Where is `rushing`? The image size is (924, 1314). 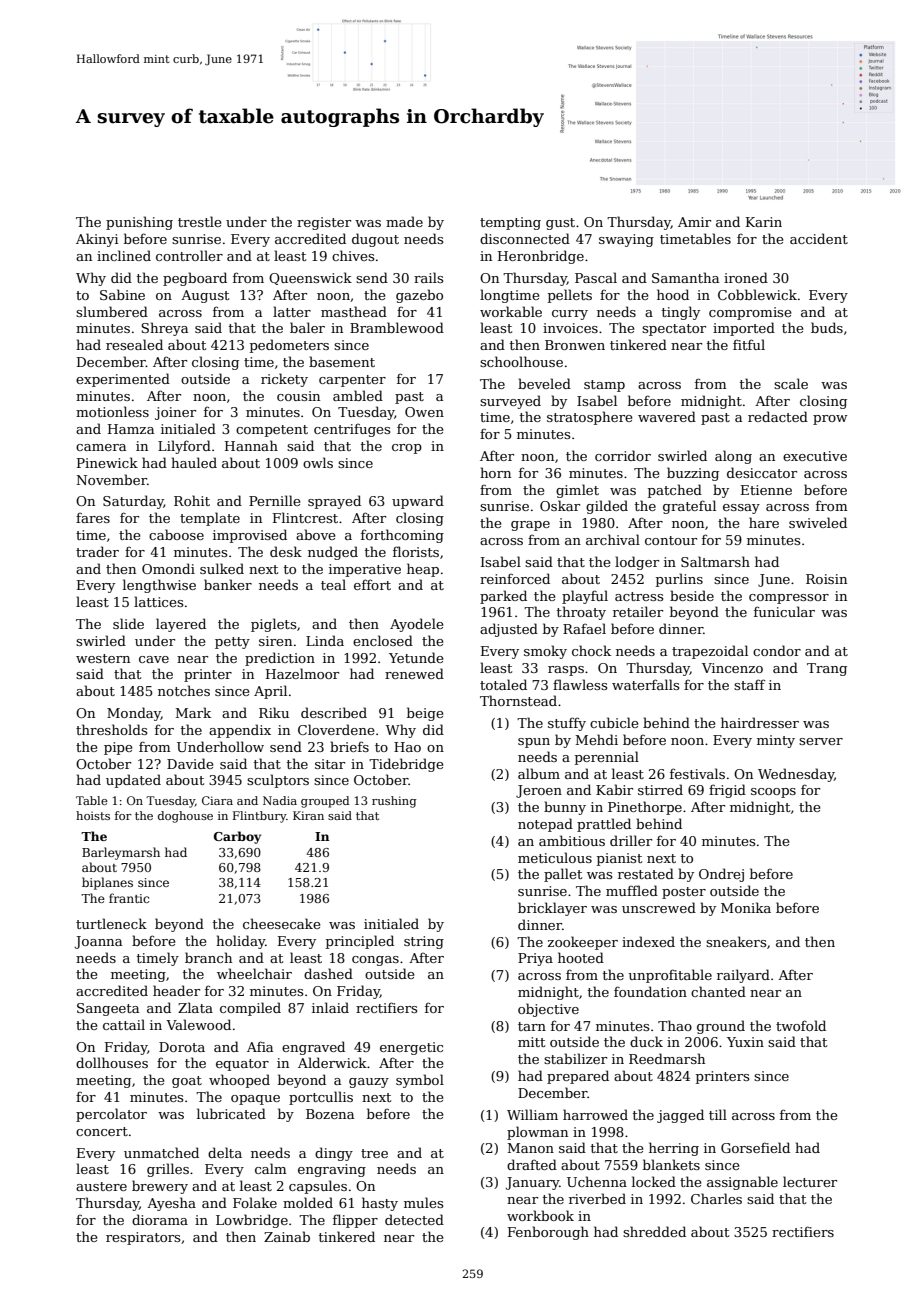 rushing is located at coordinates (394, 802).
